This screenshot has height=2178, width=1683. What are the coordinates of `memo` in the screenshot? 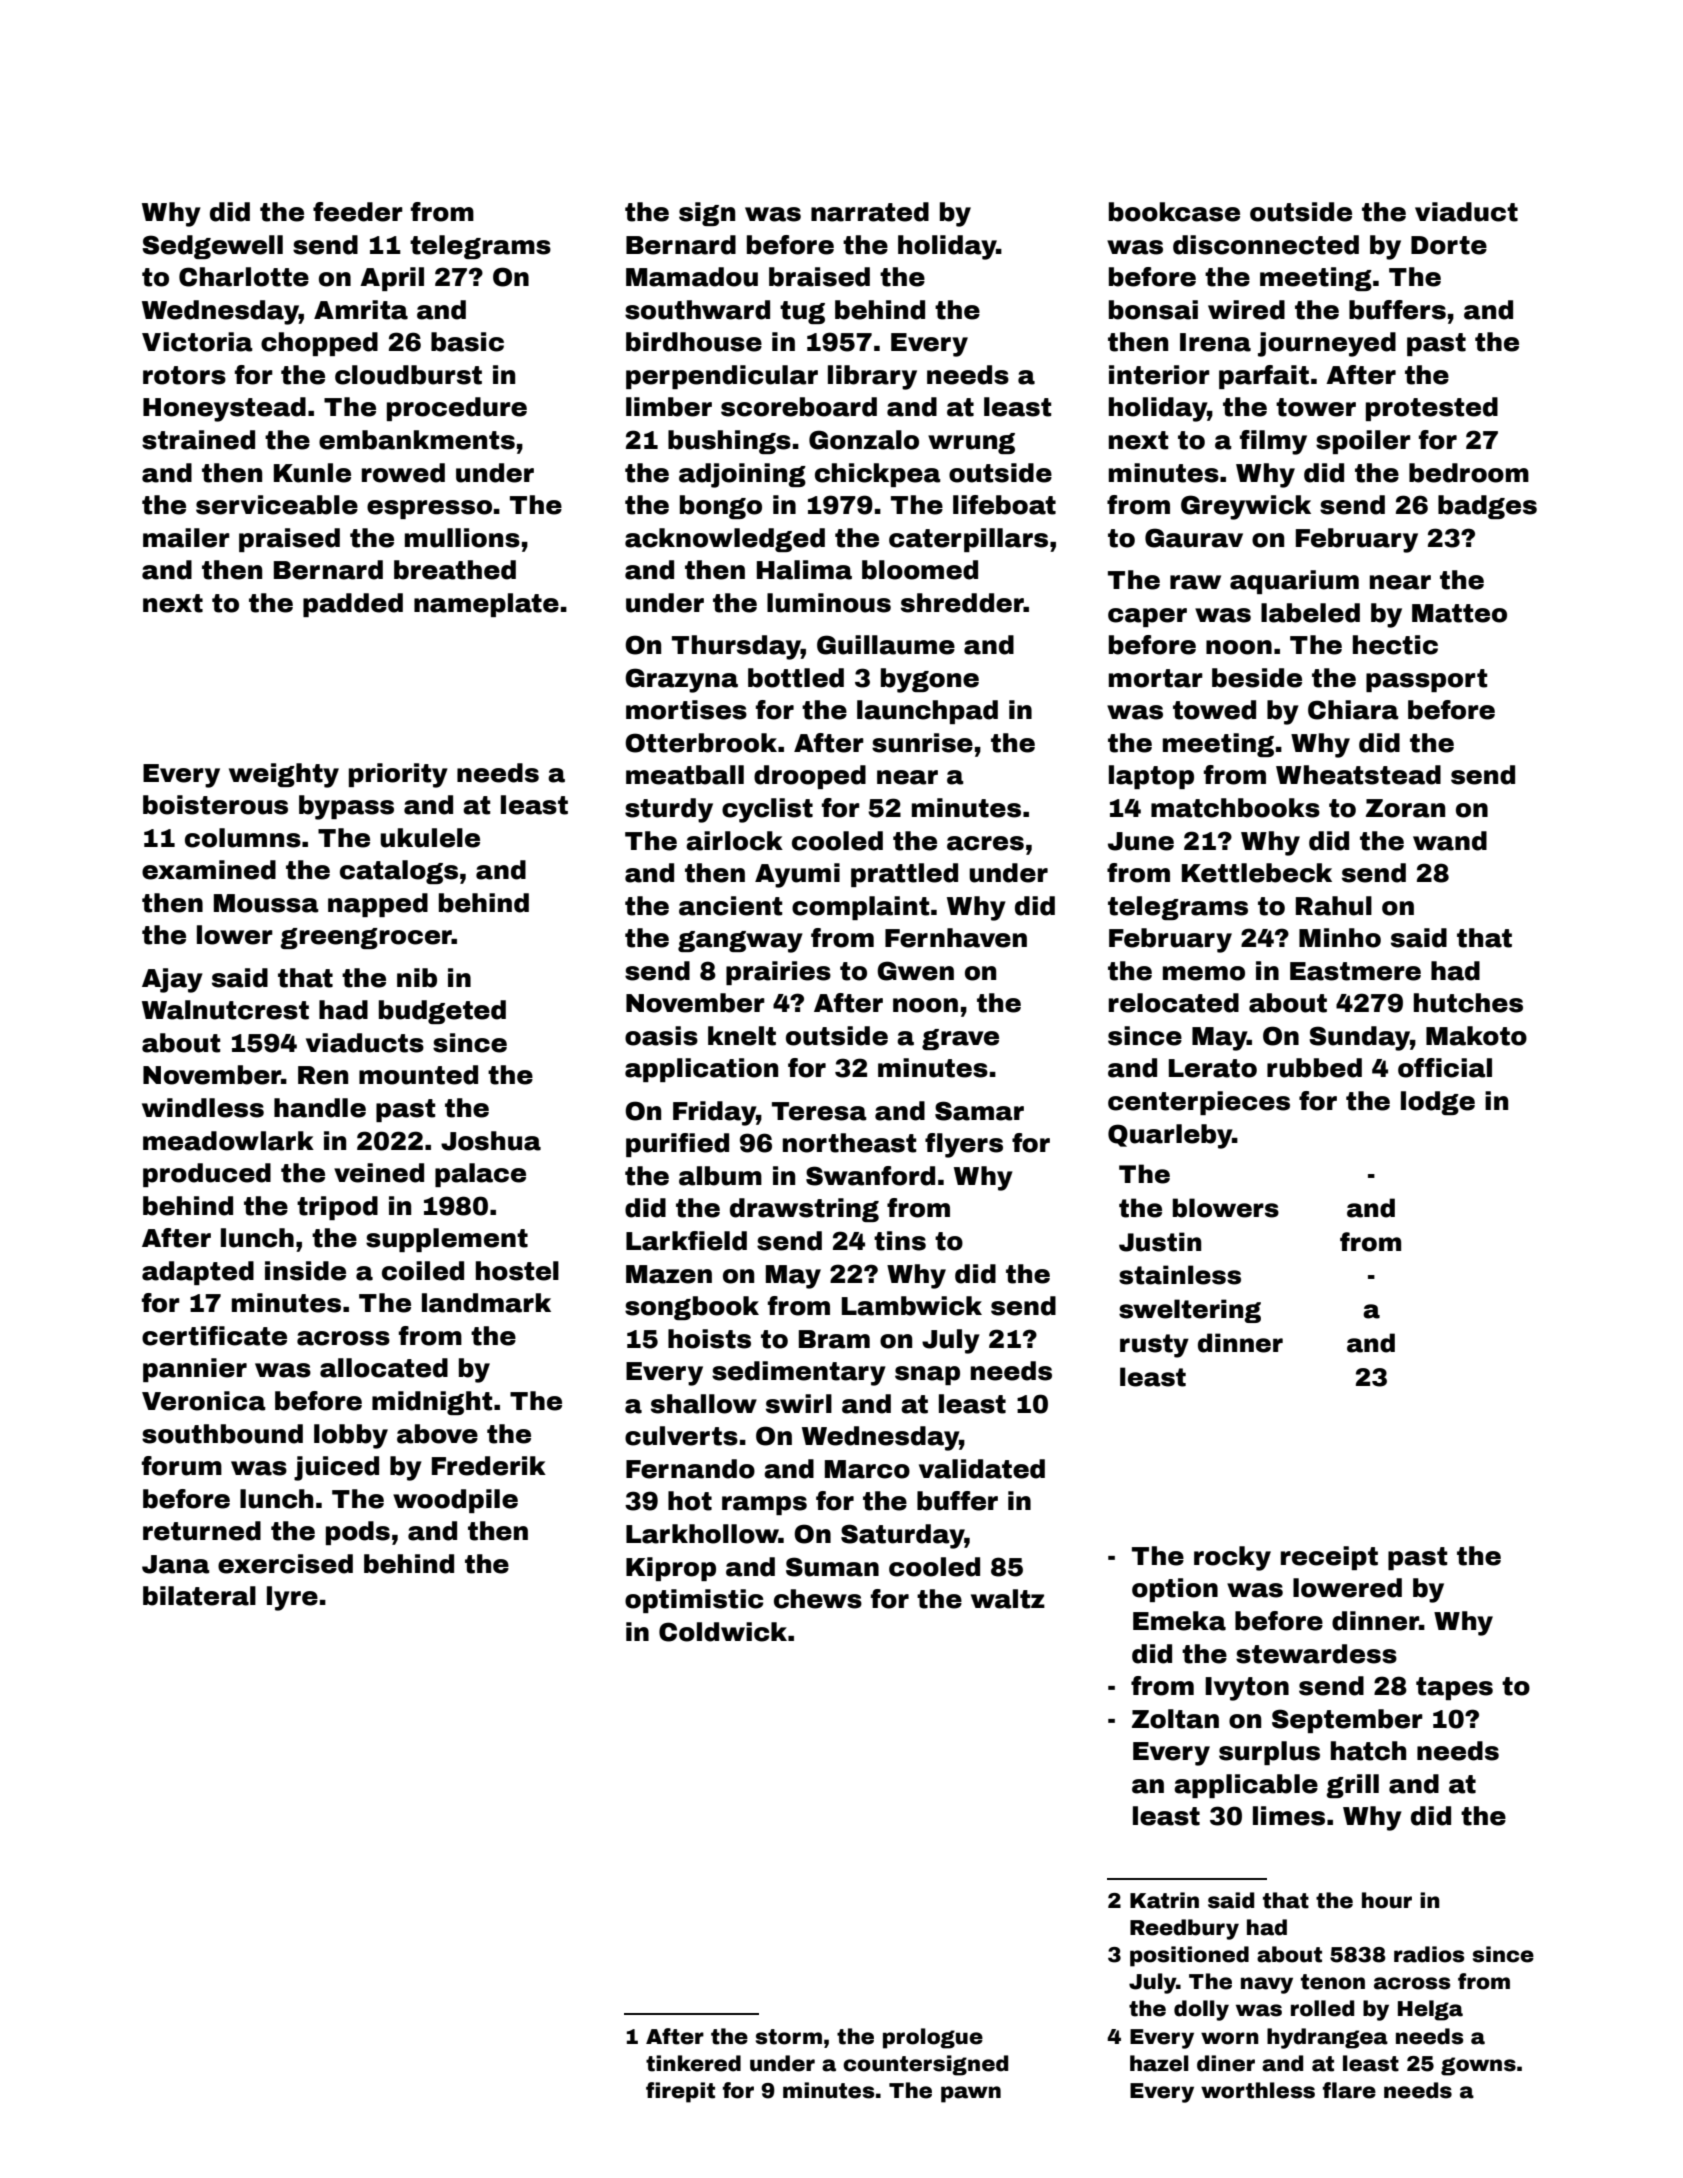 It's located at (1204, 973).
